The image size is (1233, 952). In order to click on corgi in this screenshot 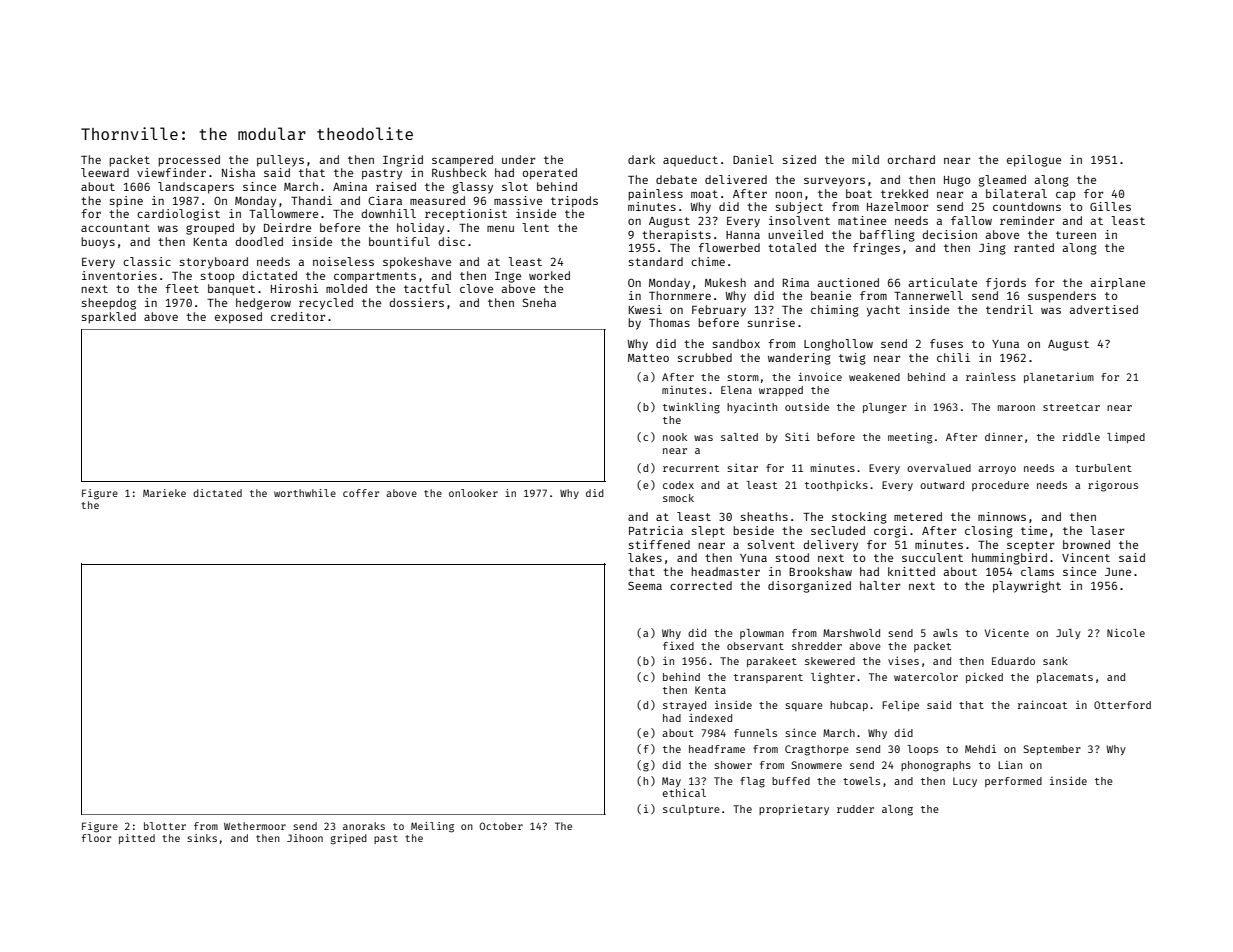, I will do `click(890, 532)`.
